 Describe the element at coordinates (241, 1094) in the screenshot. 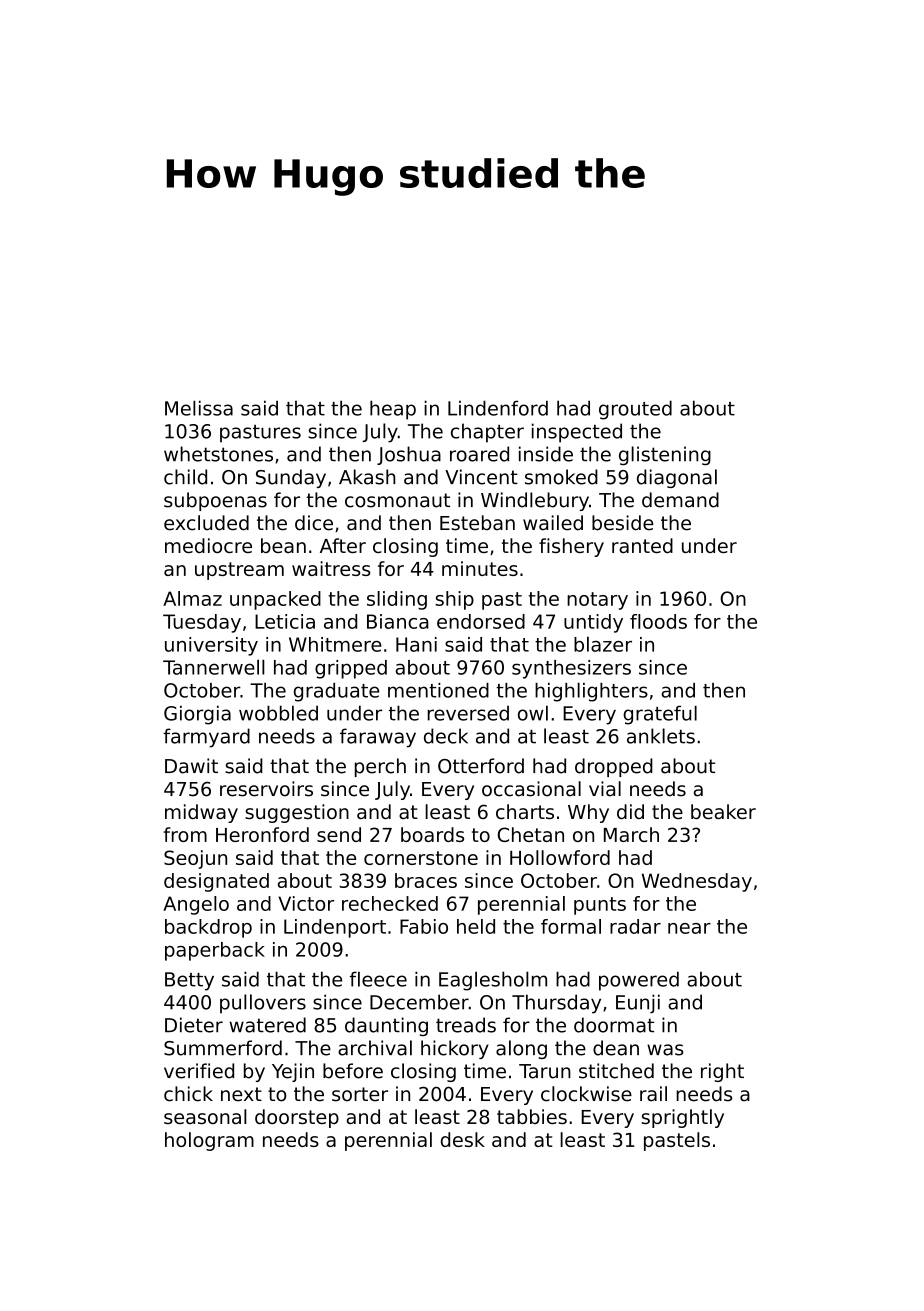

I see `next` at that location.
